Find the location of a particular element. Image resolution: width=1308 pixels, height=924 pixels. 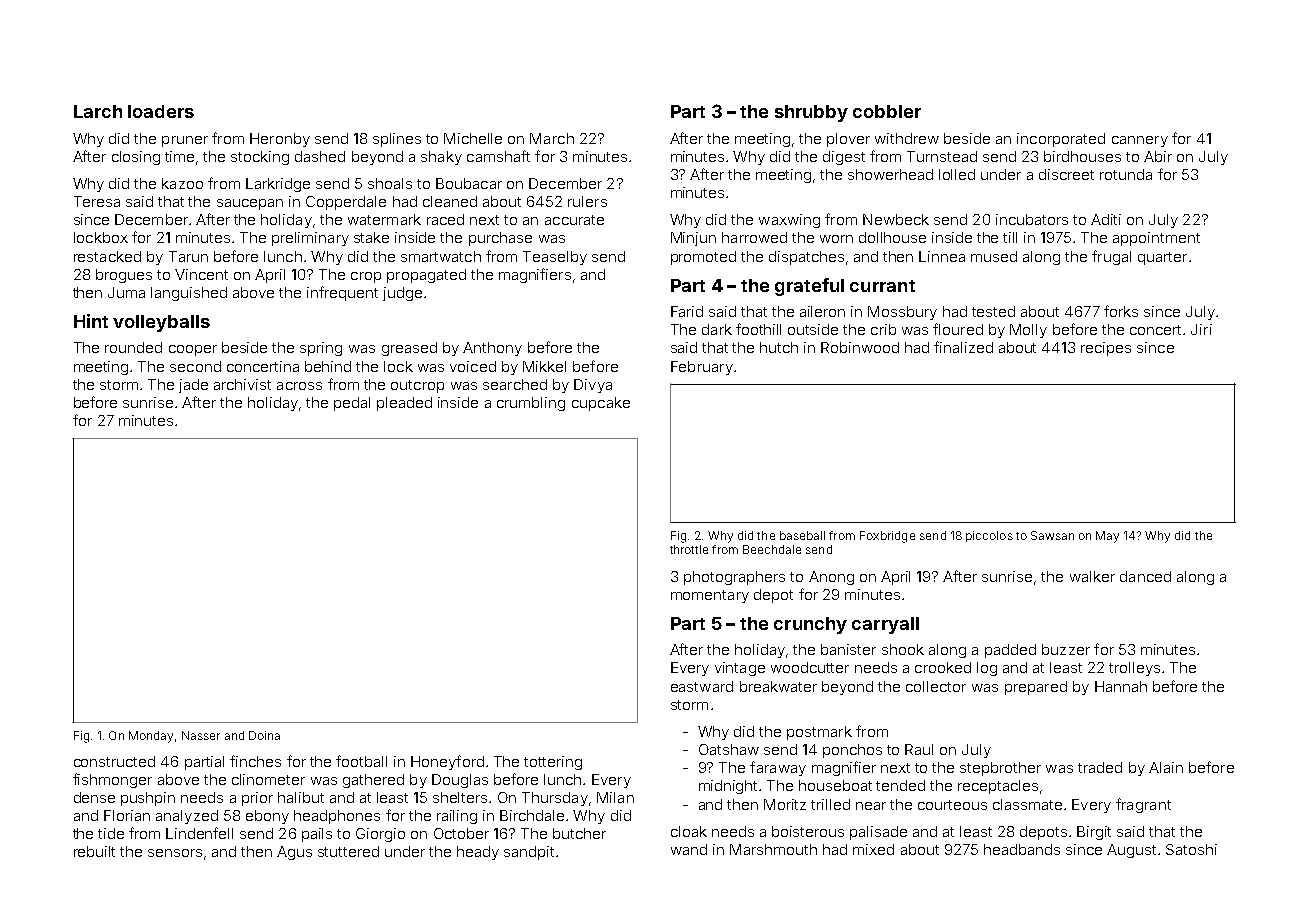

February is located at coordinates (702, 368).
